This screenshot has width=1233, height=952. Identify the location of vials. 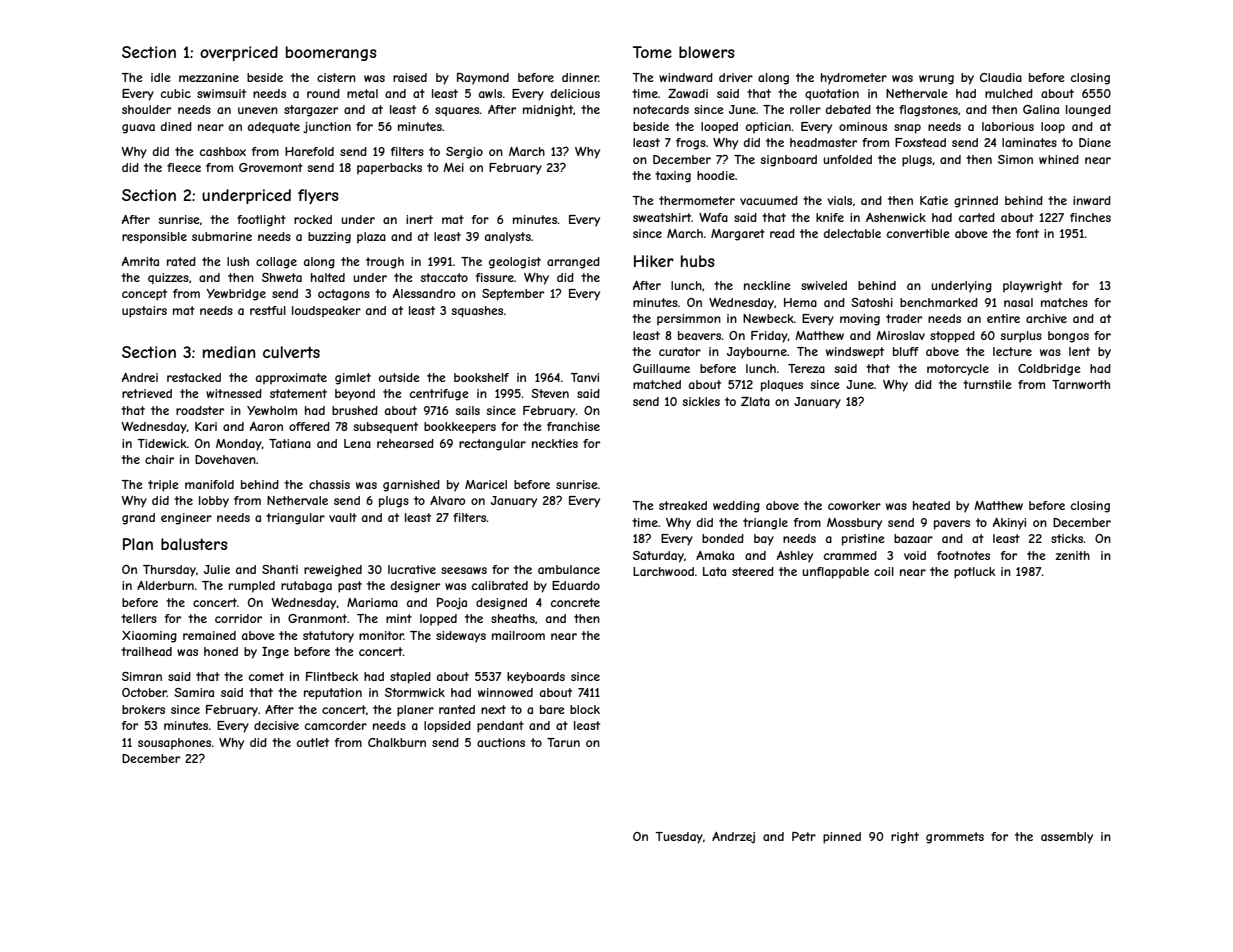
(839, 200).
